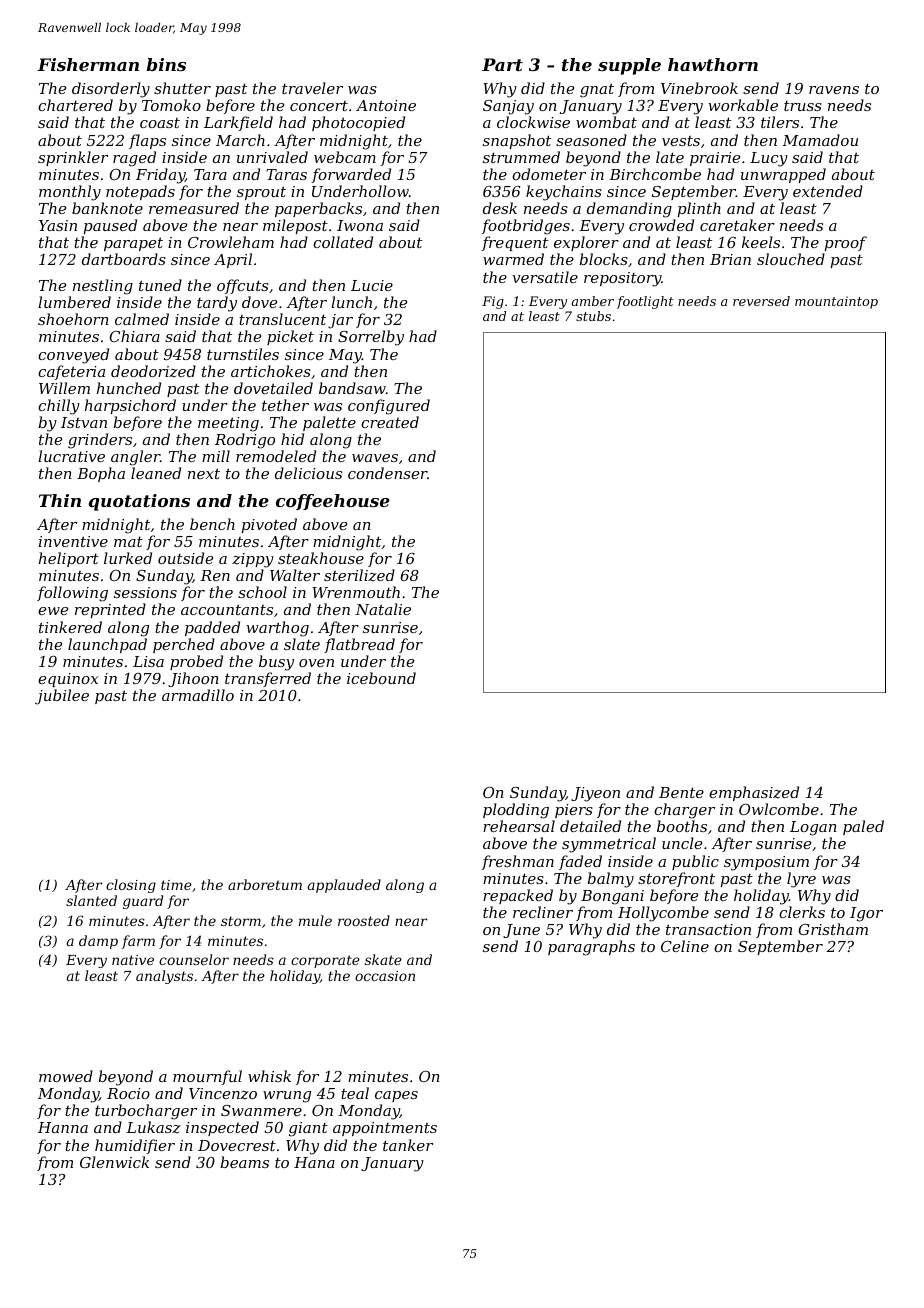  What do you see at coordinates (265, 884) in the document?
I see `arboretum` at bounding box center [265, 884].
